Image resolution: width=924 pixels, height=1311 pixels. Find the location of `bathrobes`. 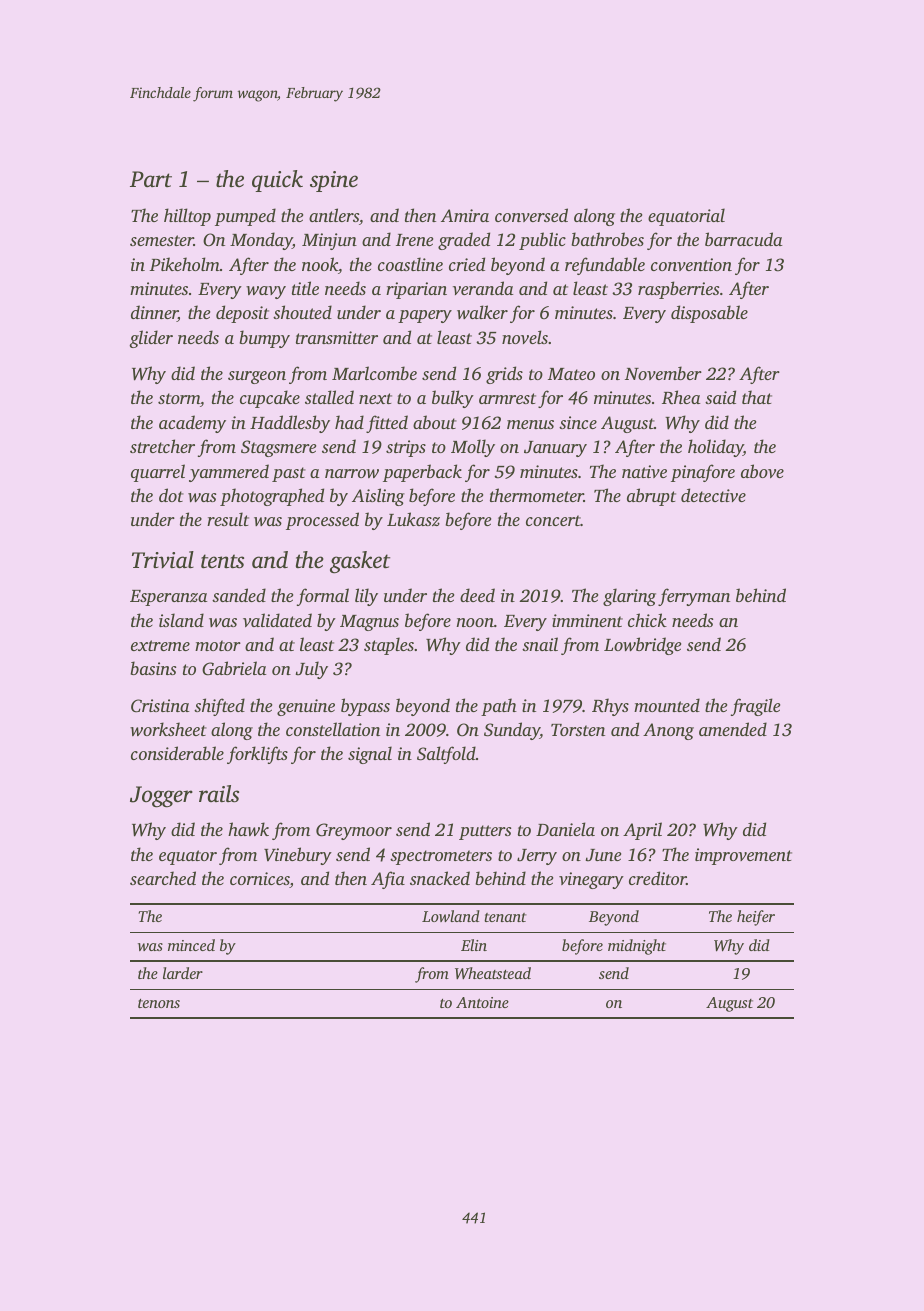

bathrobes is located at coordinates (607, 239).
